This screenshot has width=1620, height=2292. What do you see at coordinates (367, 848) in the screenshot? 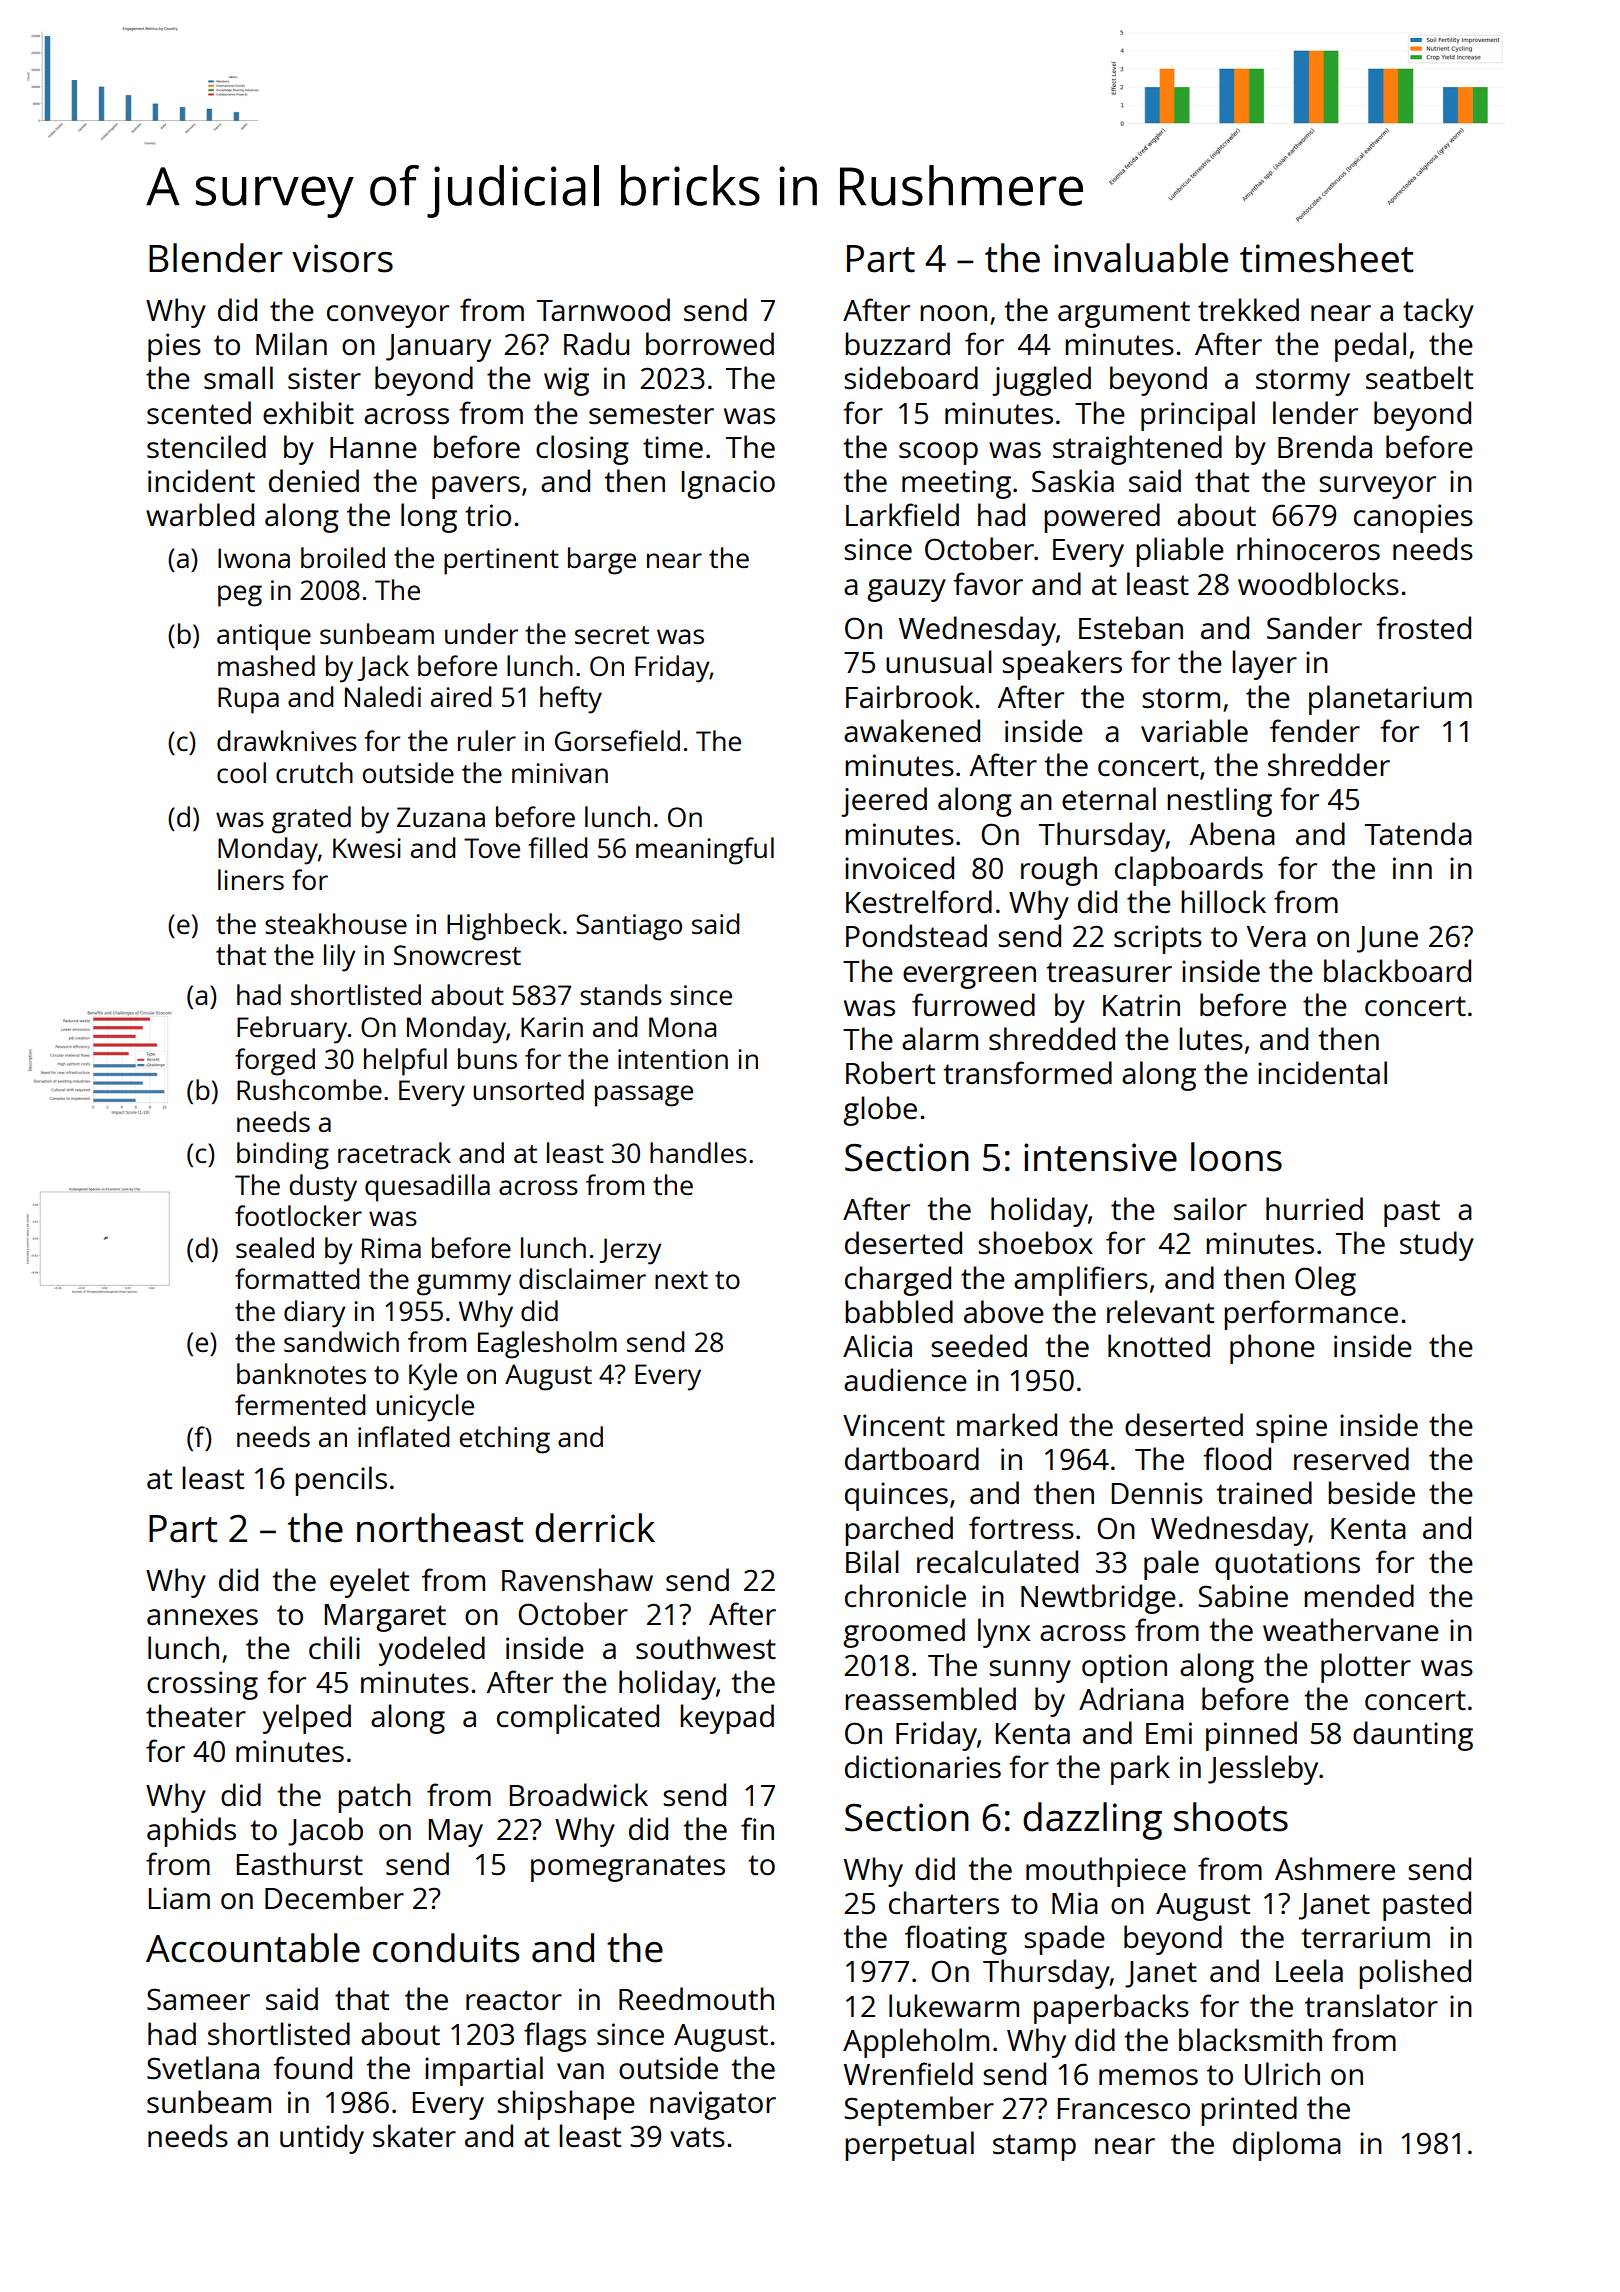
I see `Kwesi` at bounding box center [367, 848].
